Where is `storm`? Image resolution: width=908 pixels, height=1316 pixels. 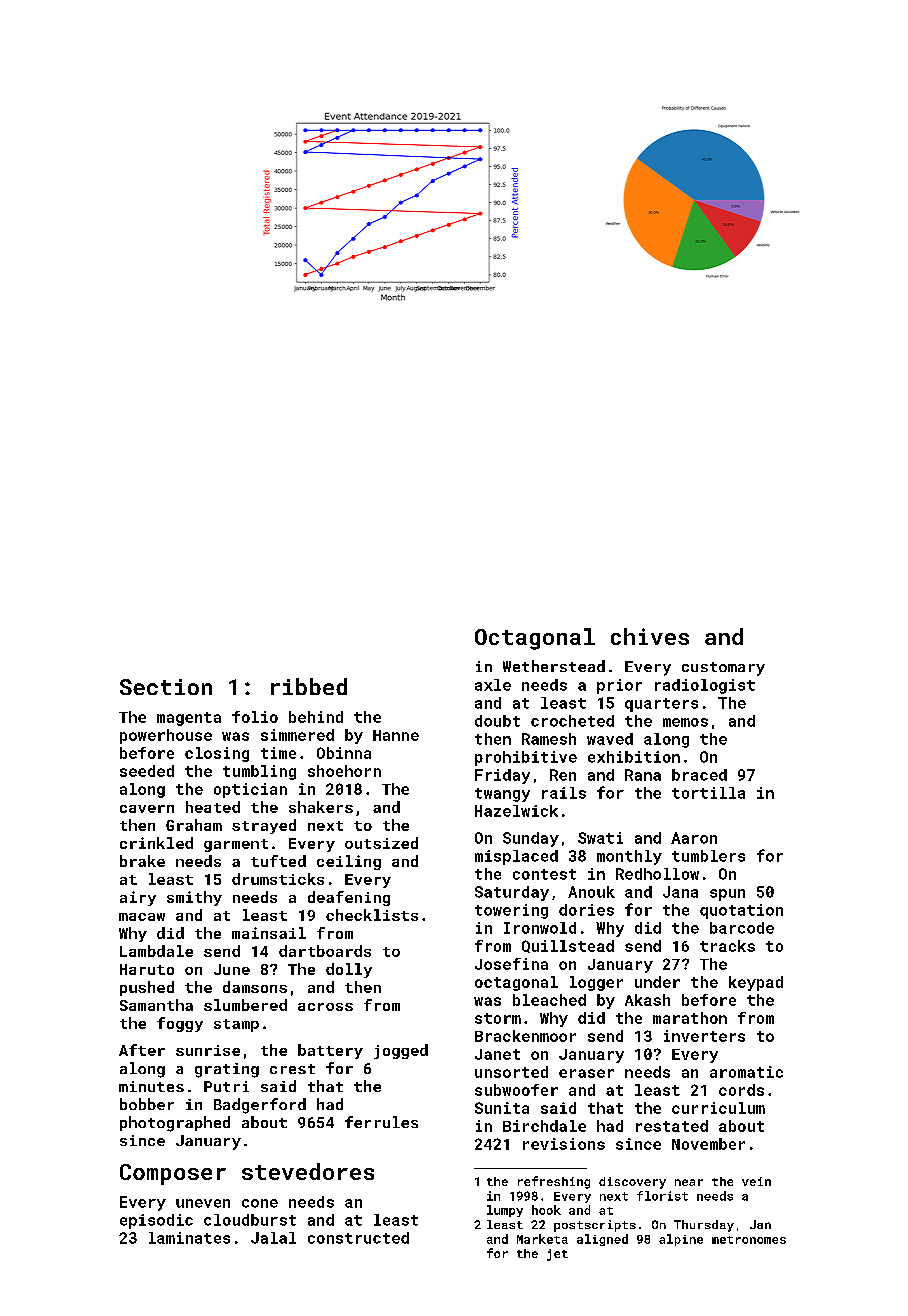
storm is located at coordinates (498, 1018).
